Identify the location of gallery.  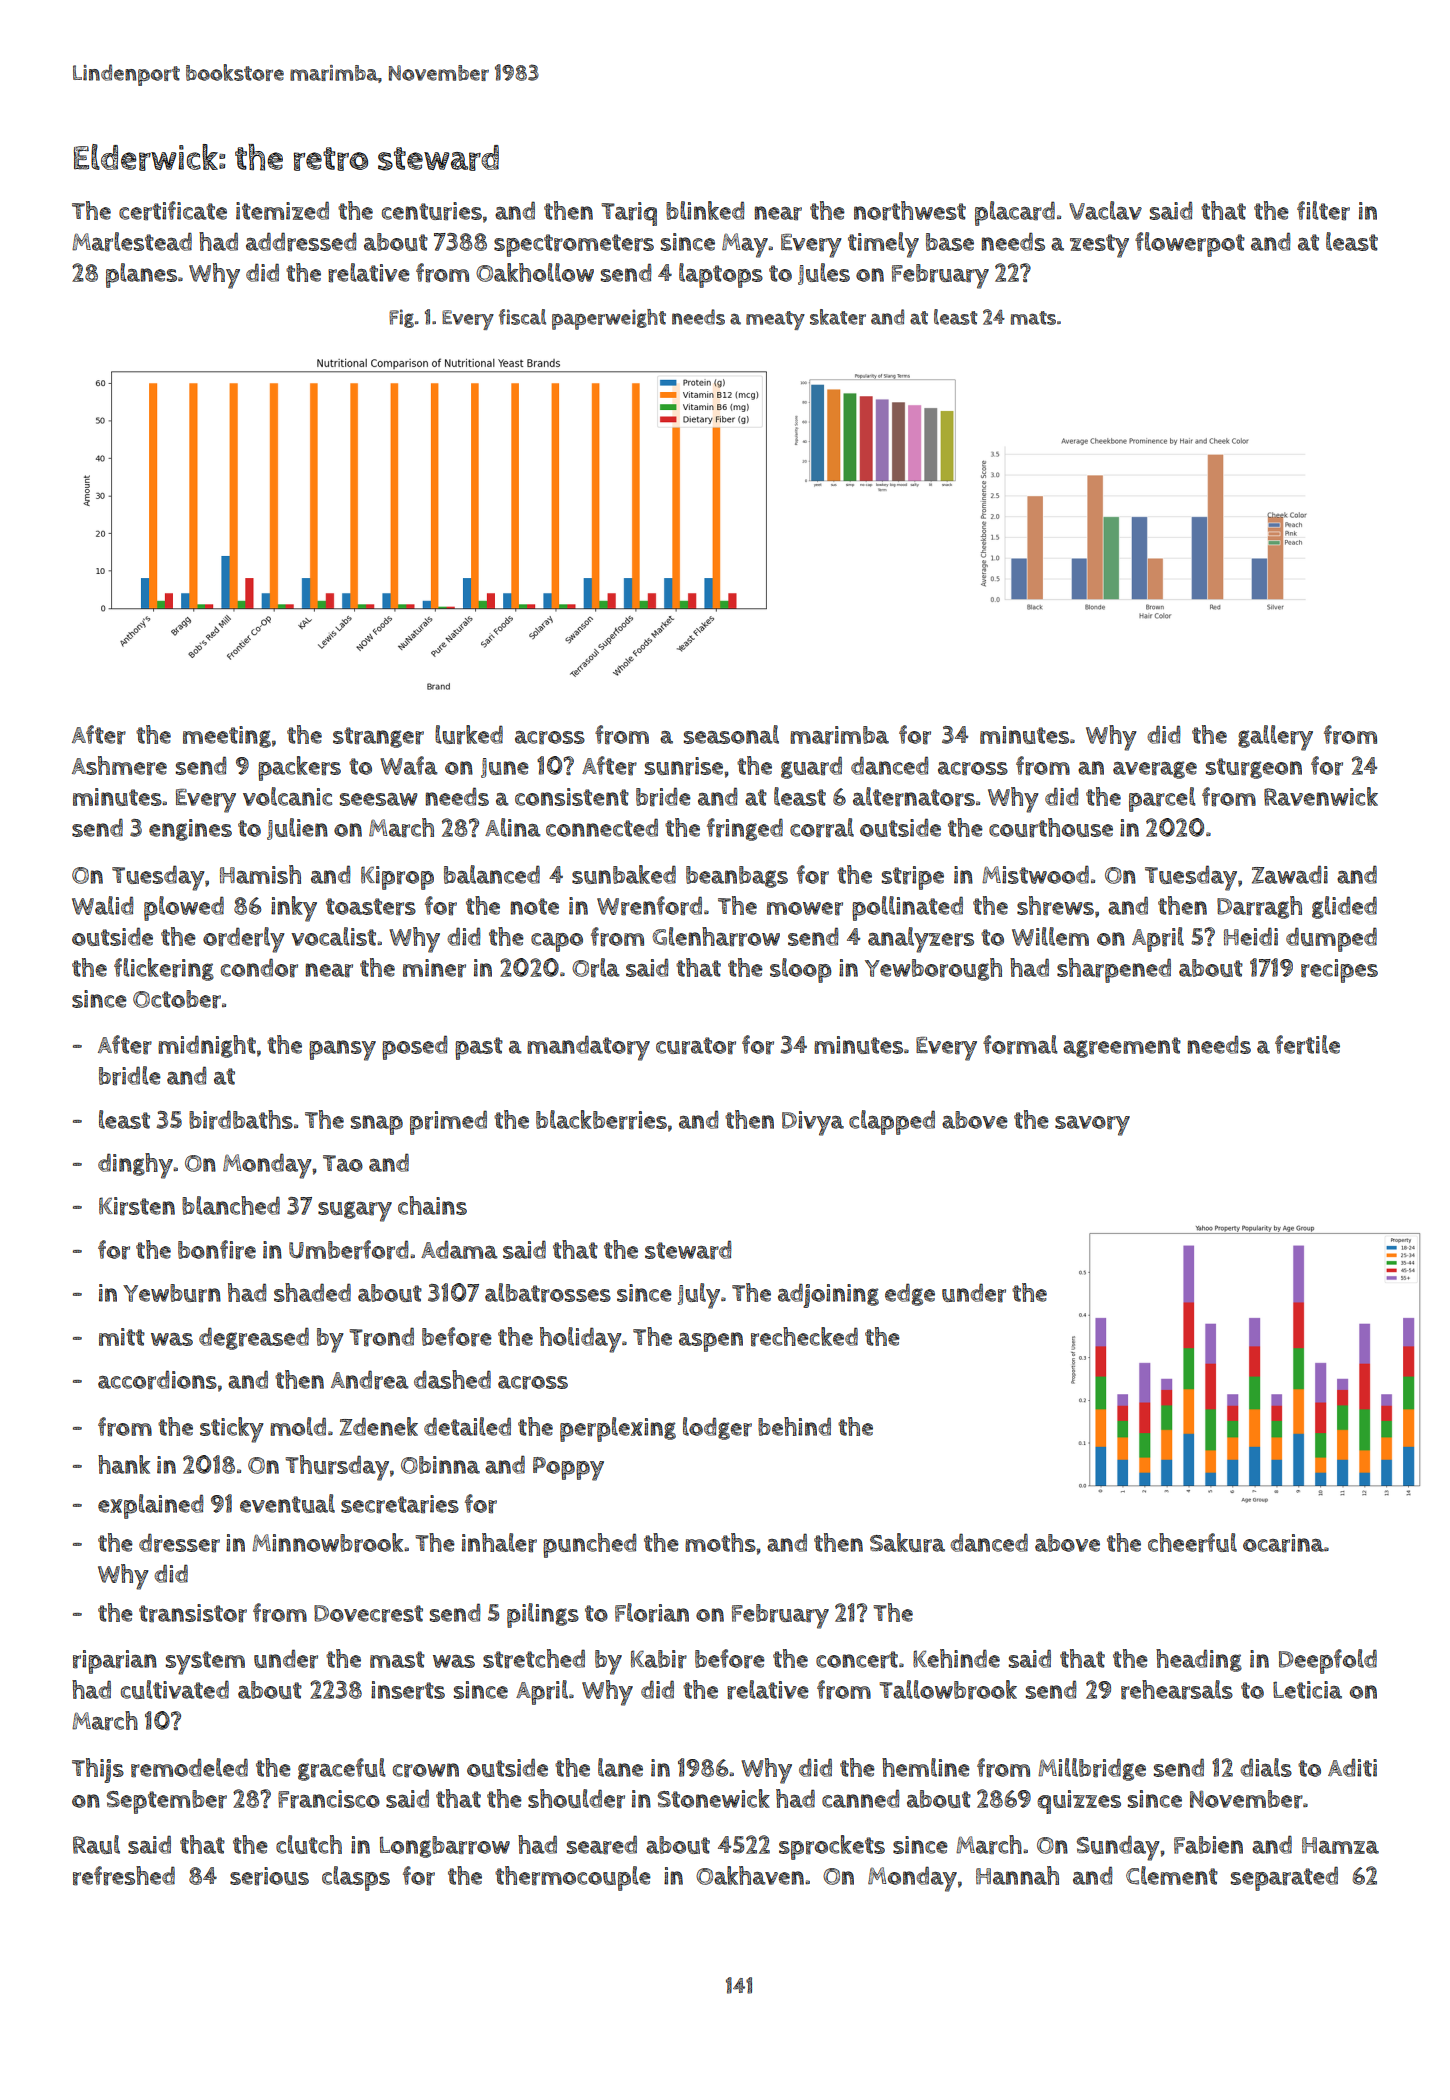
(1275, 738).
